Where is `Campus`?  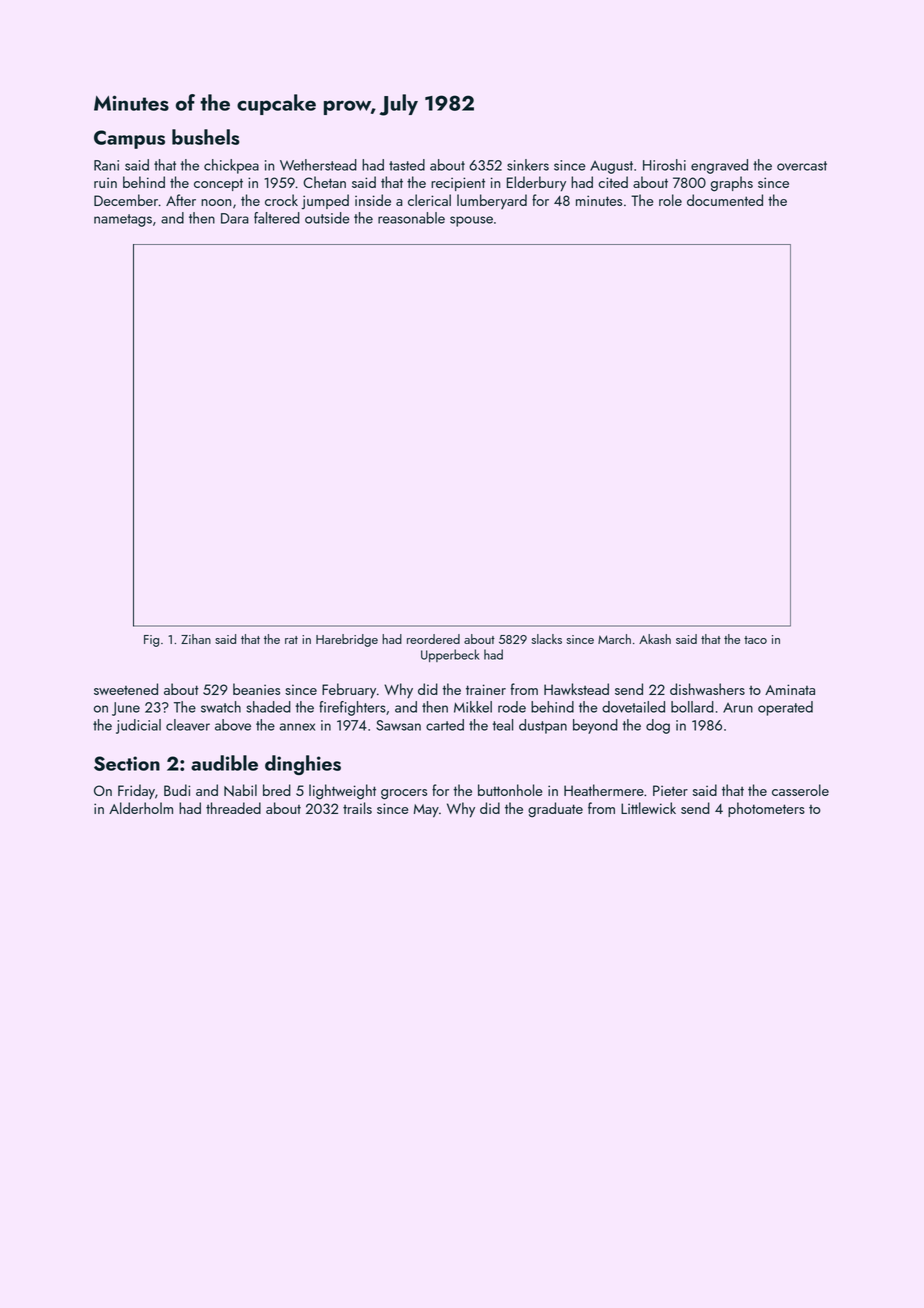 Campus is located at coordinates (129, 139).
